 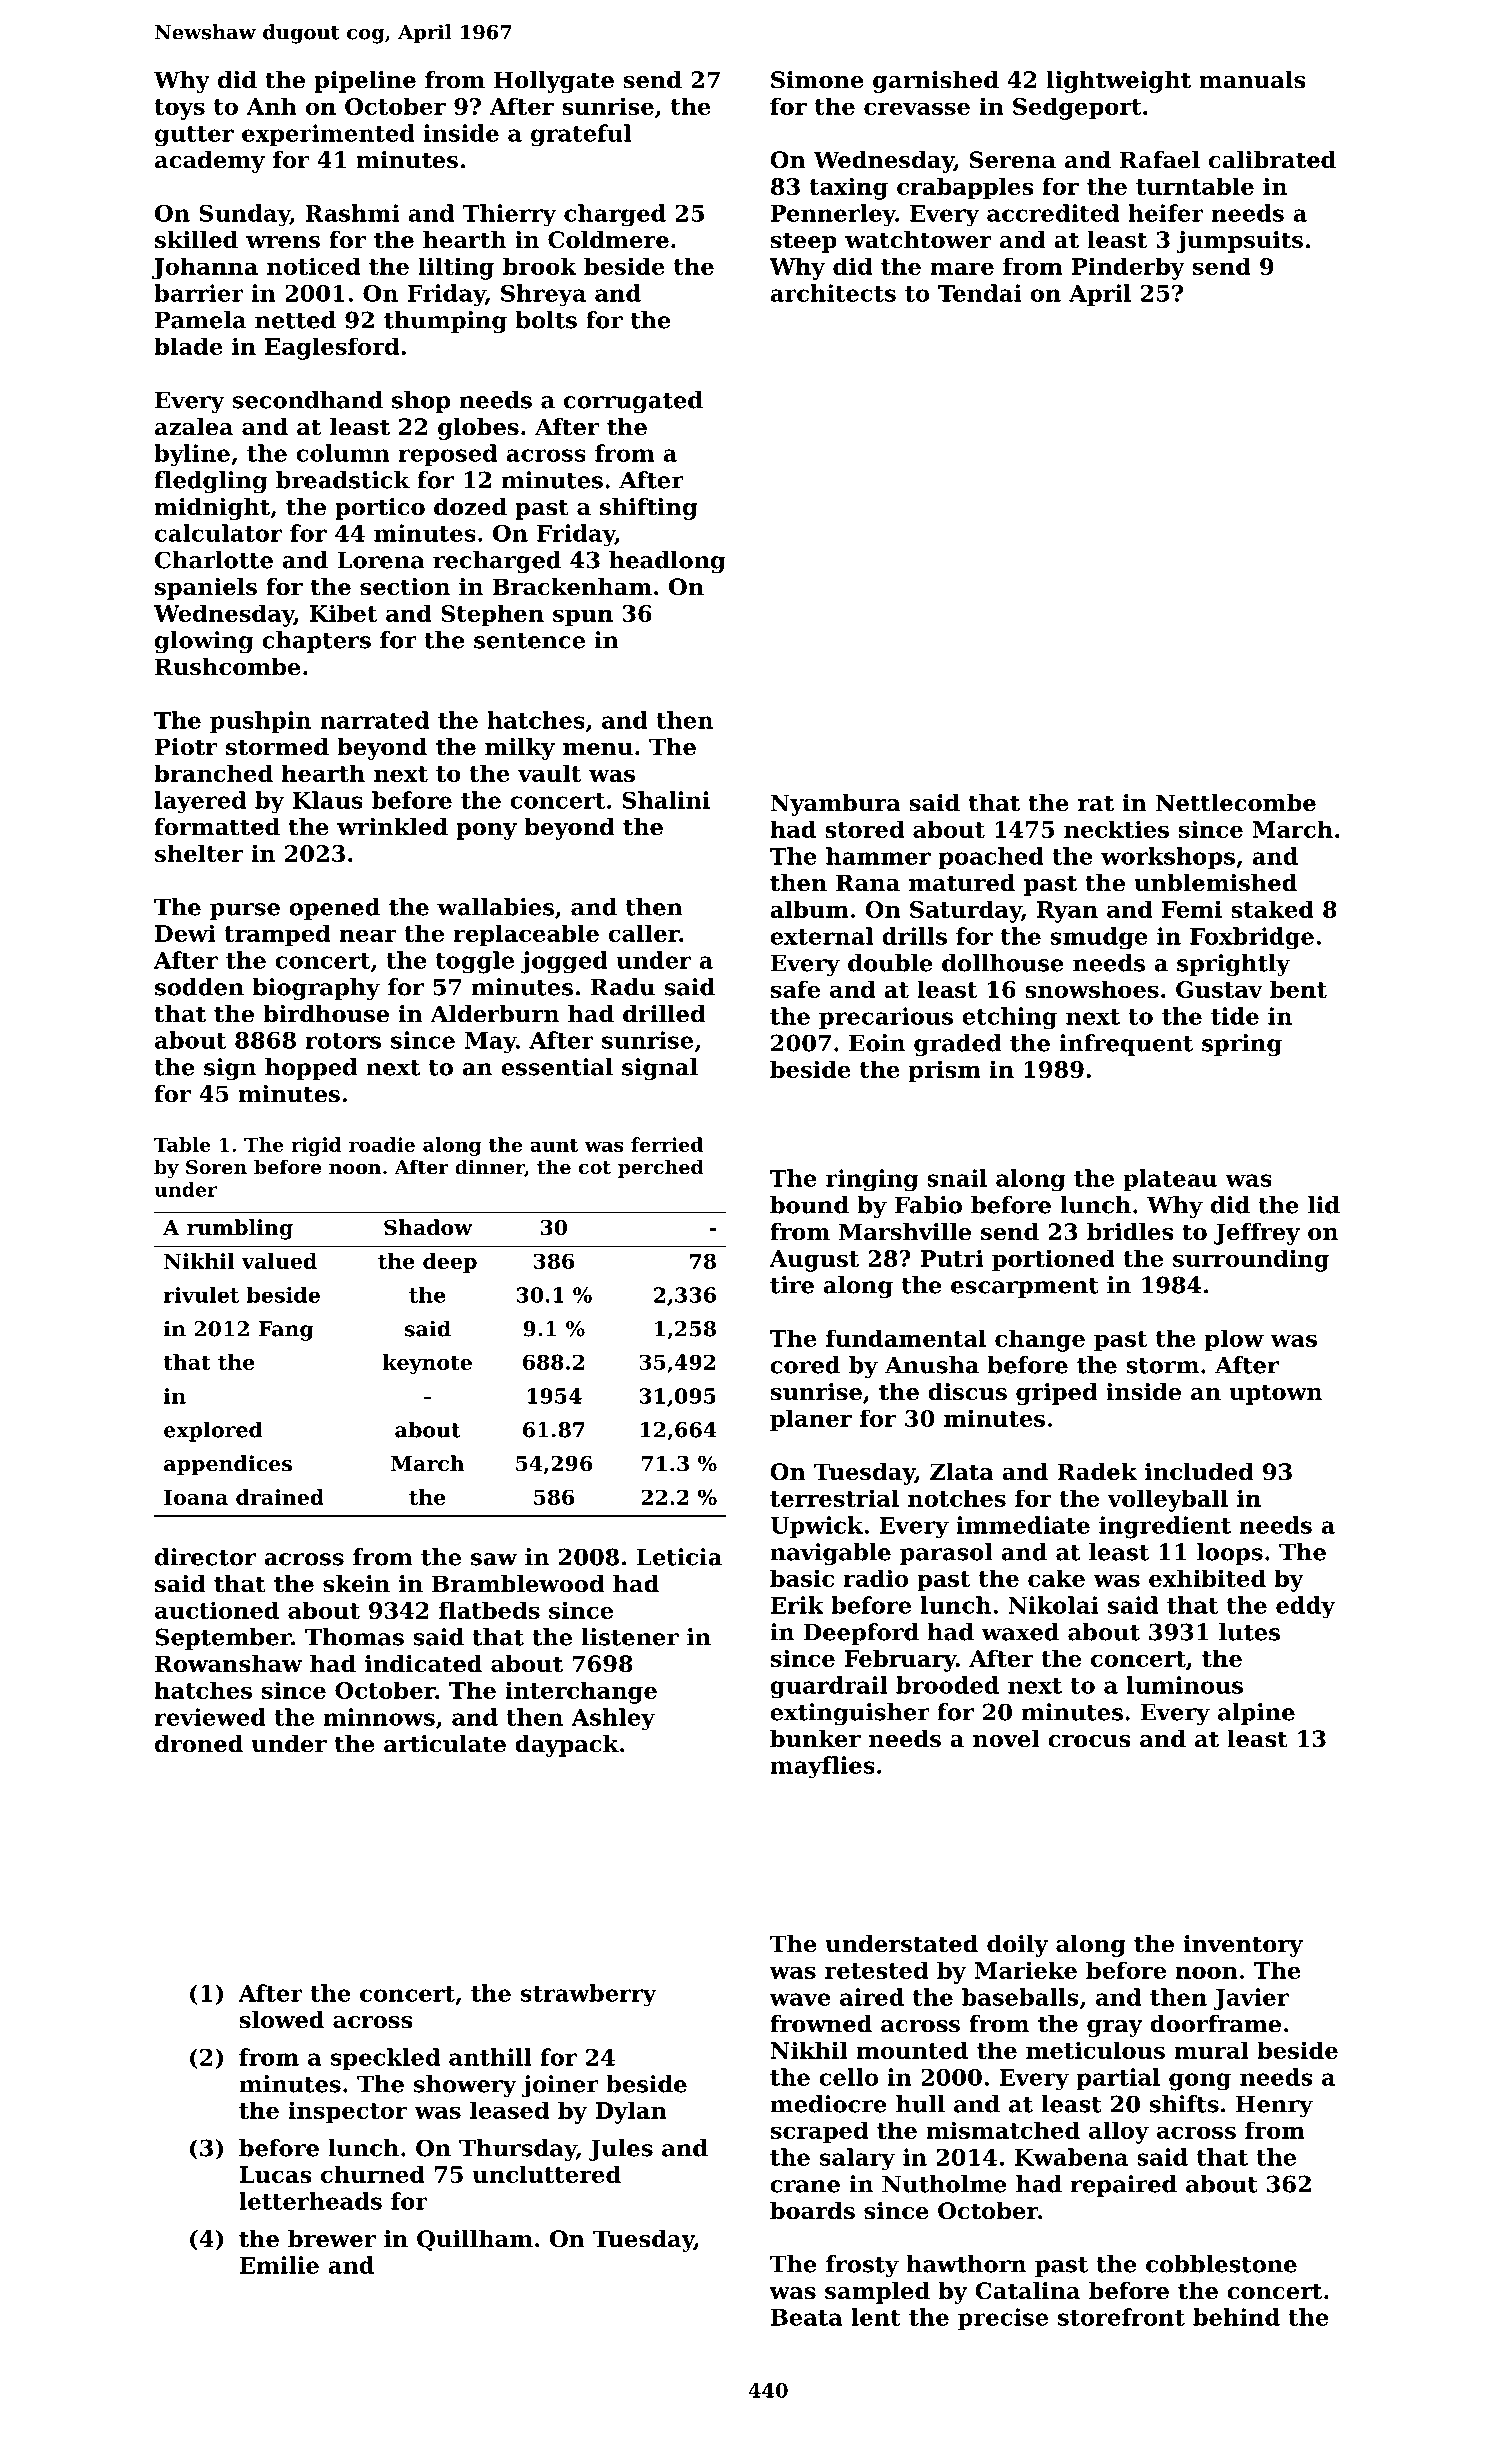 I want to click on Henry, so click(x=1274, y=2106).
